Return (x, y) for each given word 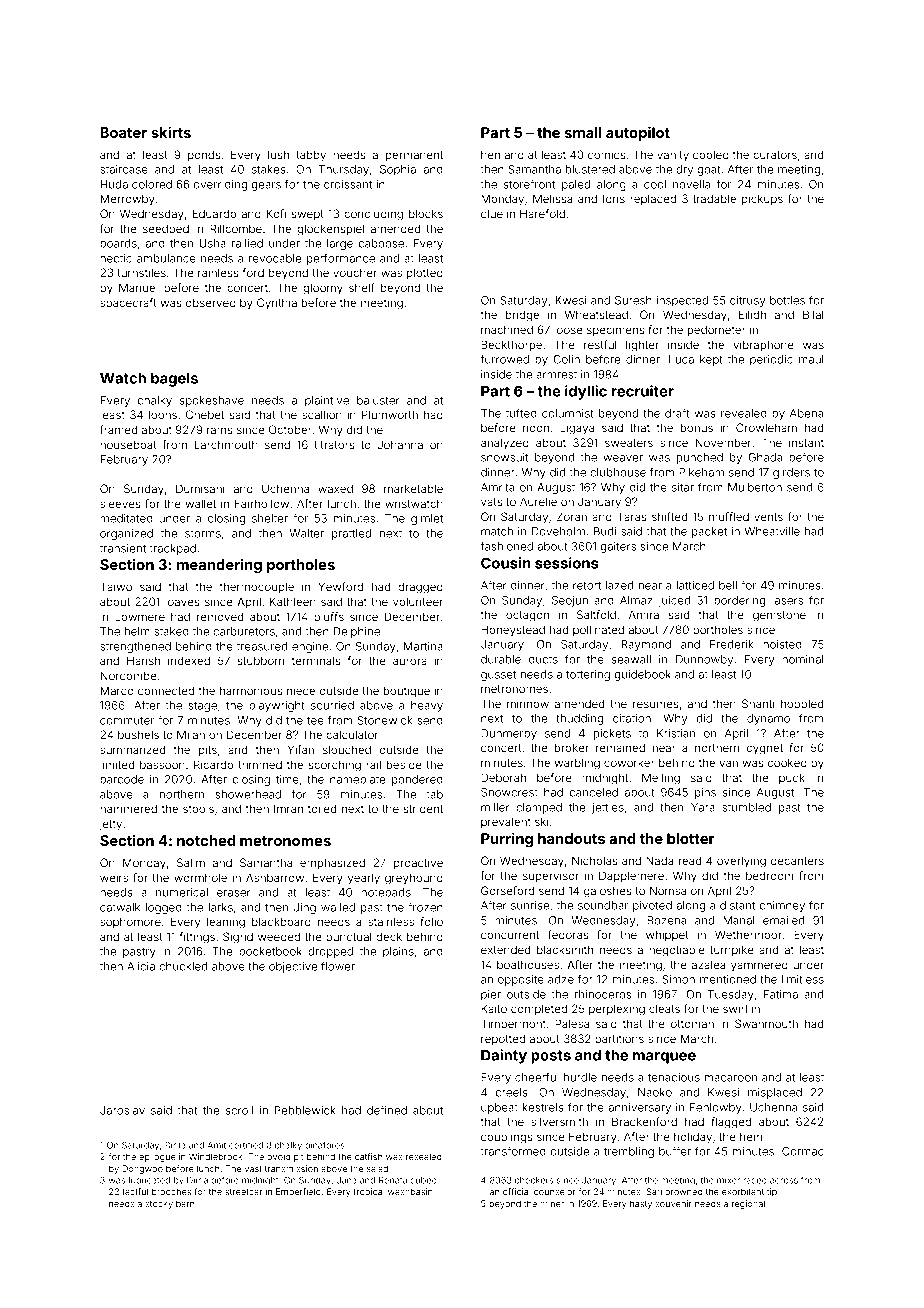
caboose (381, 243)
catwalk (120, 907)
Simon (678, 979)
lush (278, 154)
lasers (787, 600)
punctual (349, 937)
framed (118, 429)
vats (491, 502)
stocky (159, 1204)
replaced (653, 199)
